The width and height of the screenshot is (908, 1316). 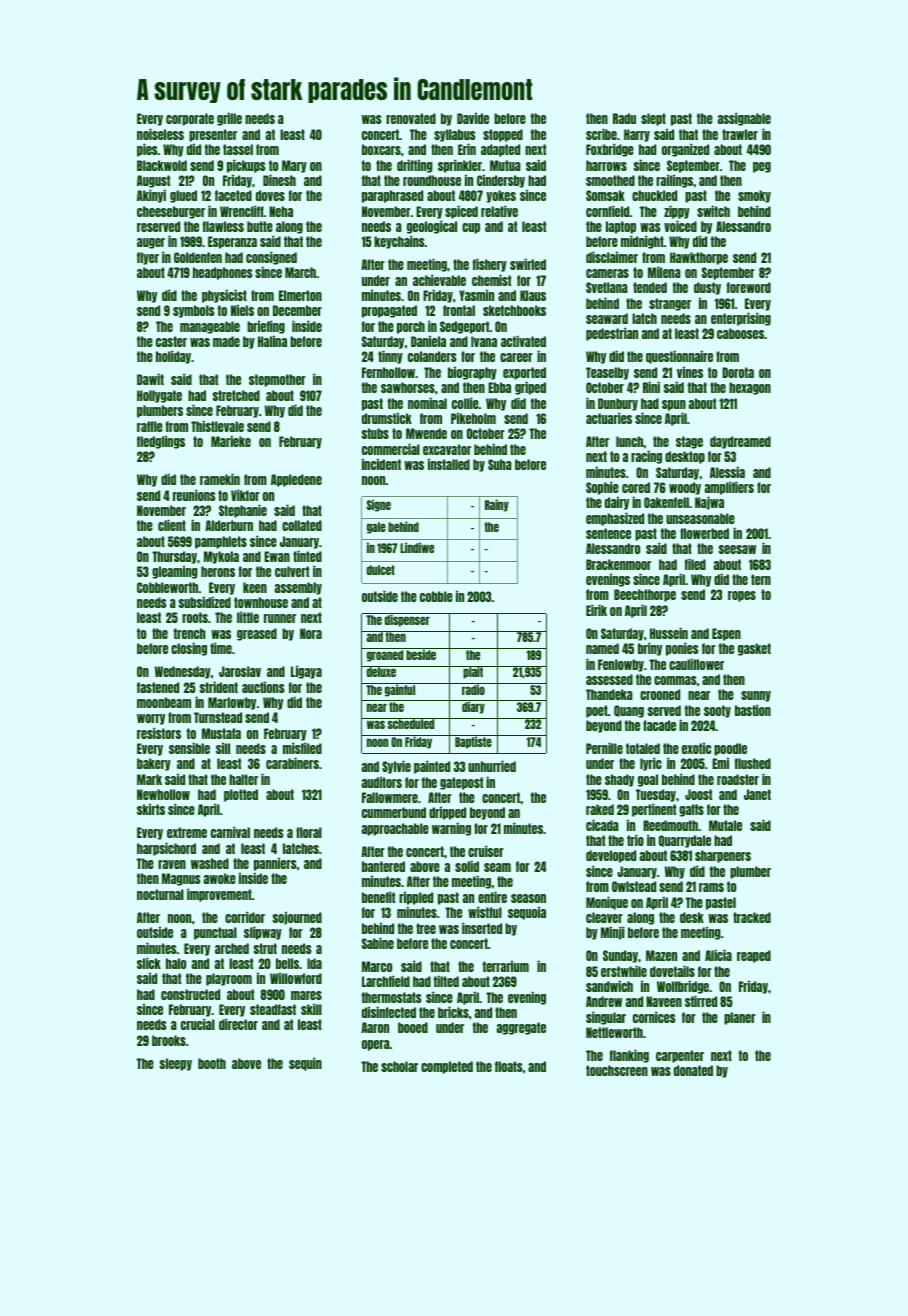 What do you see at coordinates (624, 118) in the screenshot?
I see `Radu` at bounding box center [624, 118].
